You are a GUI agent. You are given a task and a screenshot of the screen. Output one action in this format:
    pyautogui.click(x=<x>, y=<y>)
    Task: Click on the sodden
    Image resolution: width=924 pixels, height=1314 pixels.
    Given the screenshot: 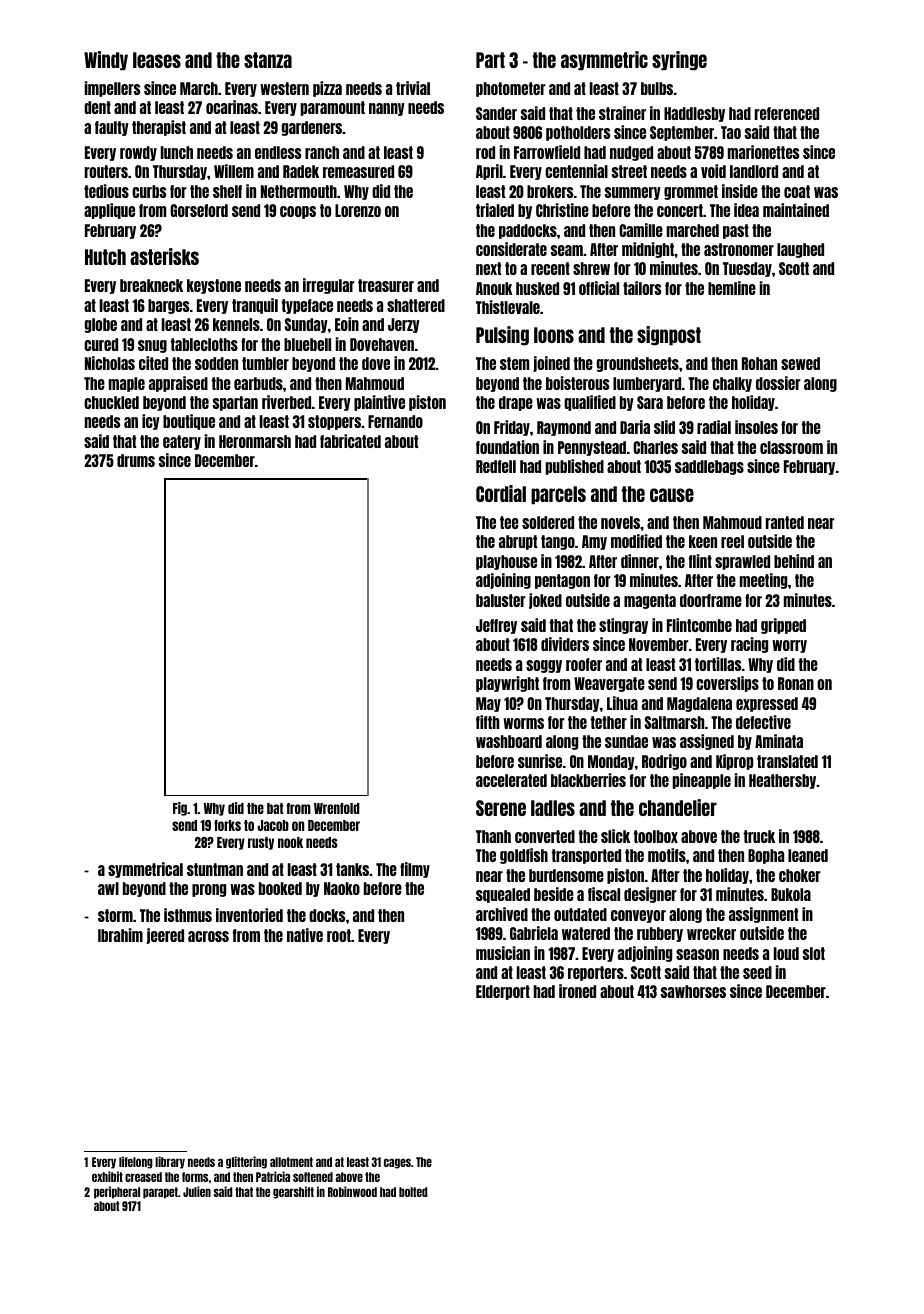 What is the action you would take?
    pyautogui.click(x=216, y=363)
